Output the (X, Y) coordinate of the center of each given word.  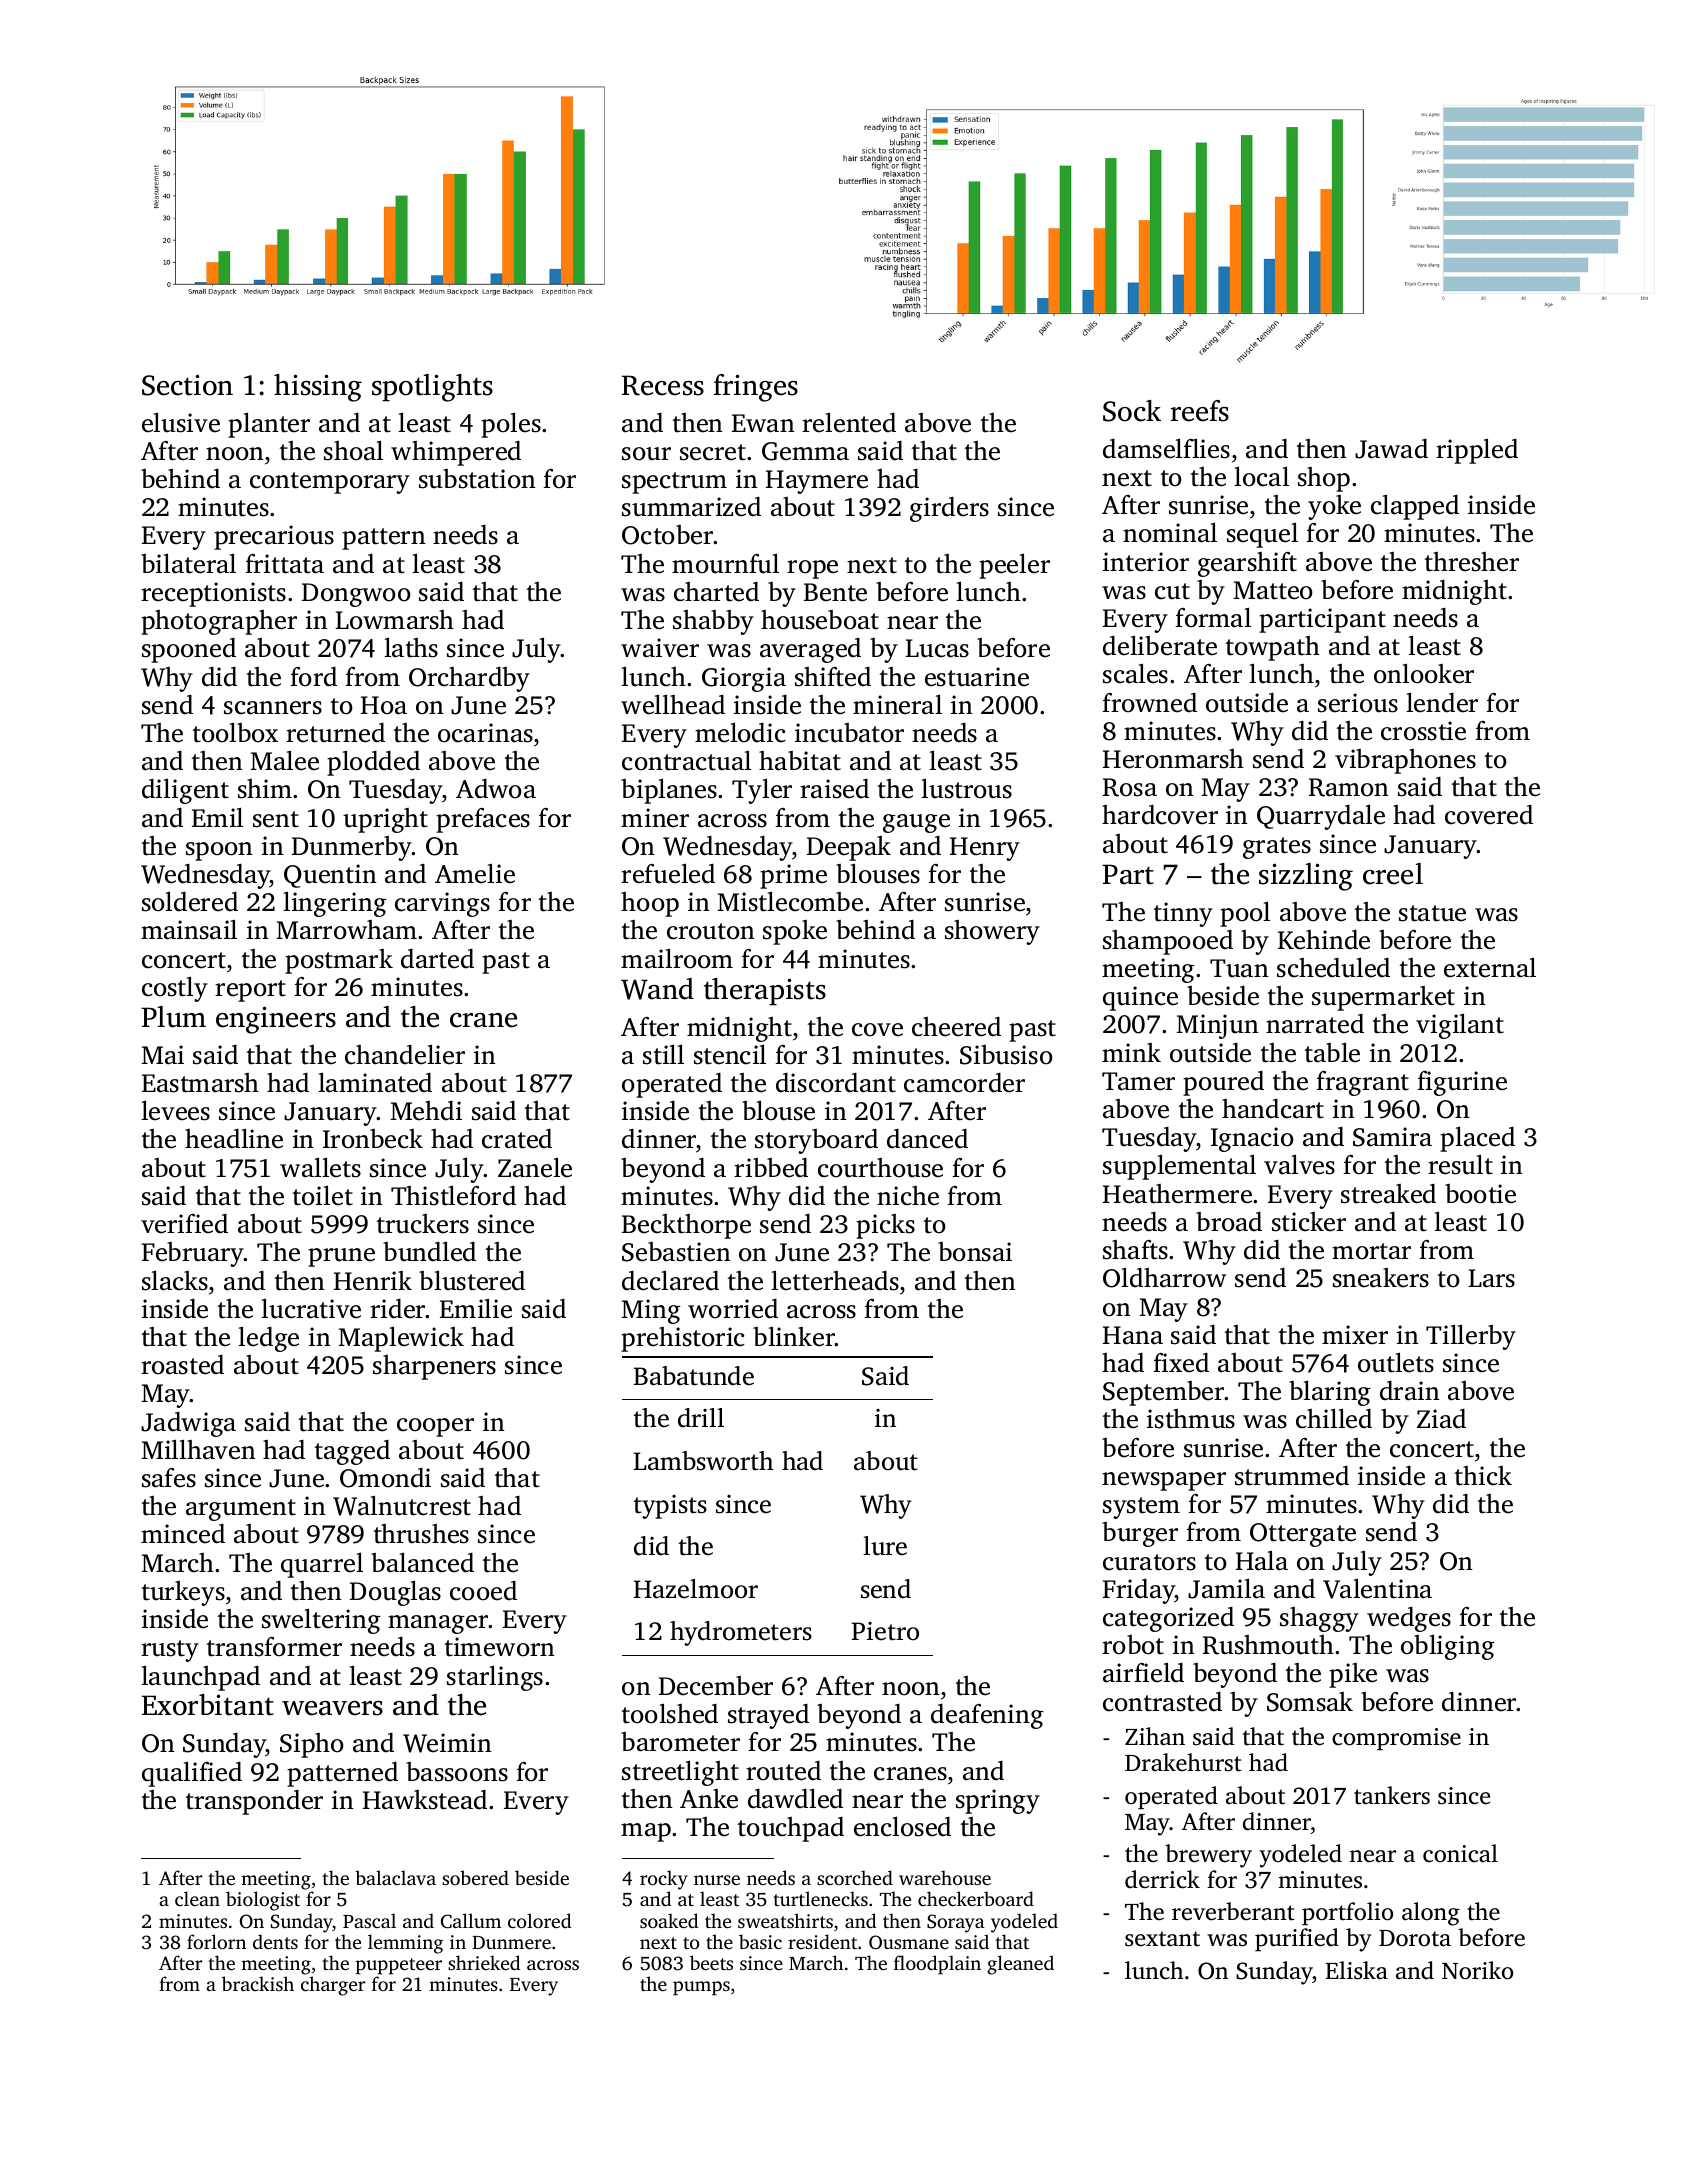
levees (175, 1111)
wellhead (673, 705)
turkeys (183, 1593)
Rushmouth (1268, 1645)
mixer (1355, 1335)
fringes (756, 388)
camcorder (964, 1083)
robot (1133, 1645)
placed (1477, 1139)
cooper (435, 1427)
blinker (794, 1337)
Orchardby (469, 679)
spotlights (432, 388)
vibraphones (1405, 761)
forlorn (216, 1941)
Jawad (1391, 449)
